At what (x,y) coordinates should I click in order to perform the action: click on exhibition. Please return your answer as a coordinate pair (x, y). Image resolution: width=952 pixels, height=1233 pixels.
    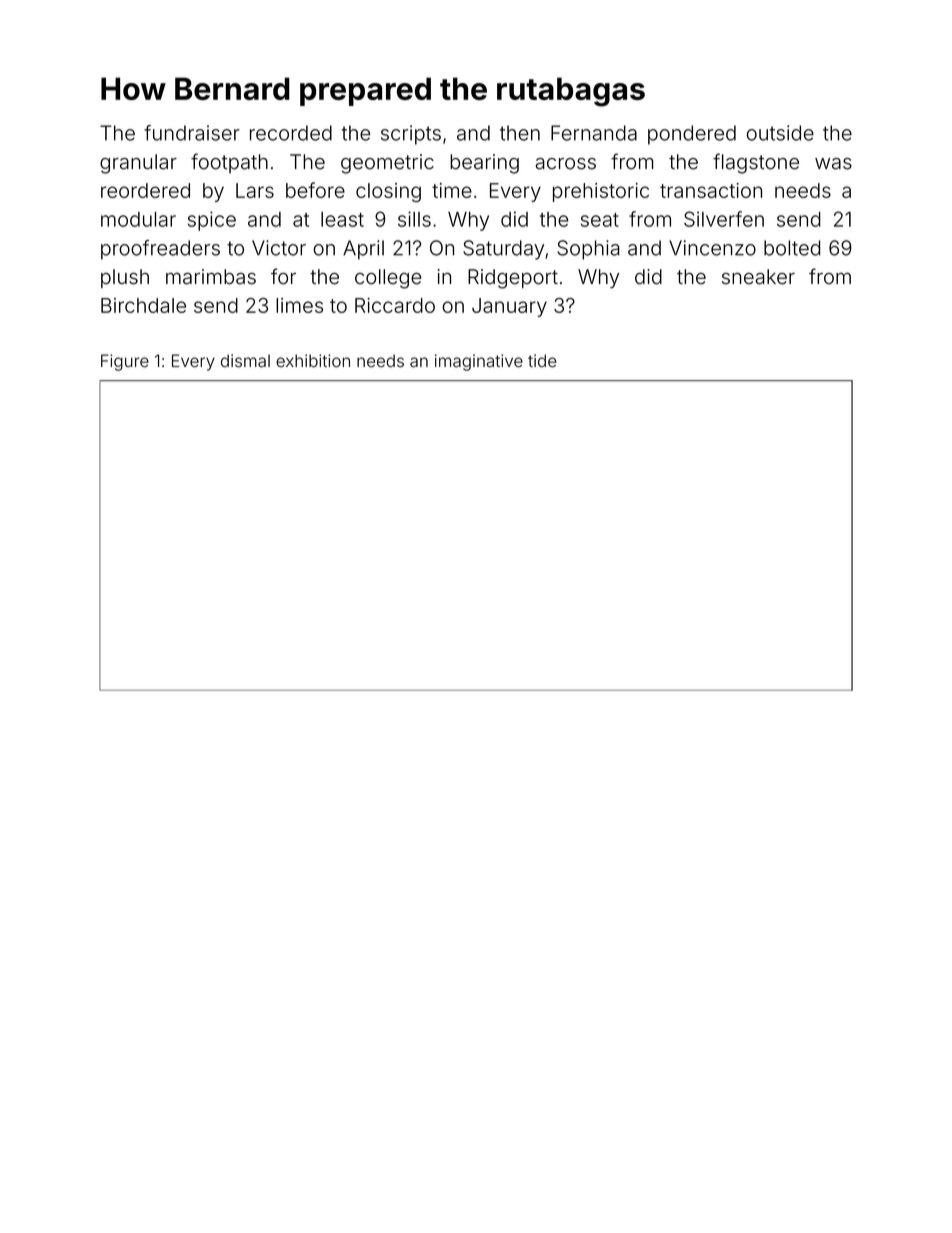
    Looking at the image, I should click on (313, 361).
